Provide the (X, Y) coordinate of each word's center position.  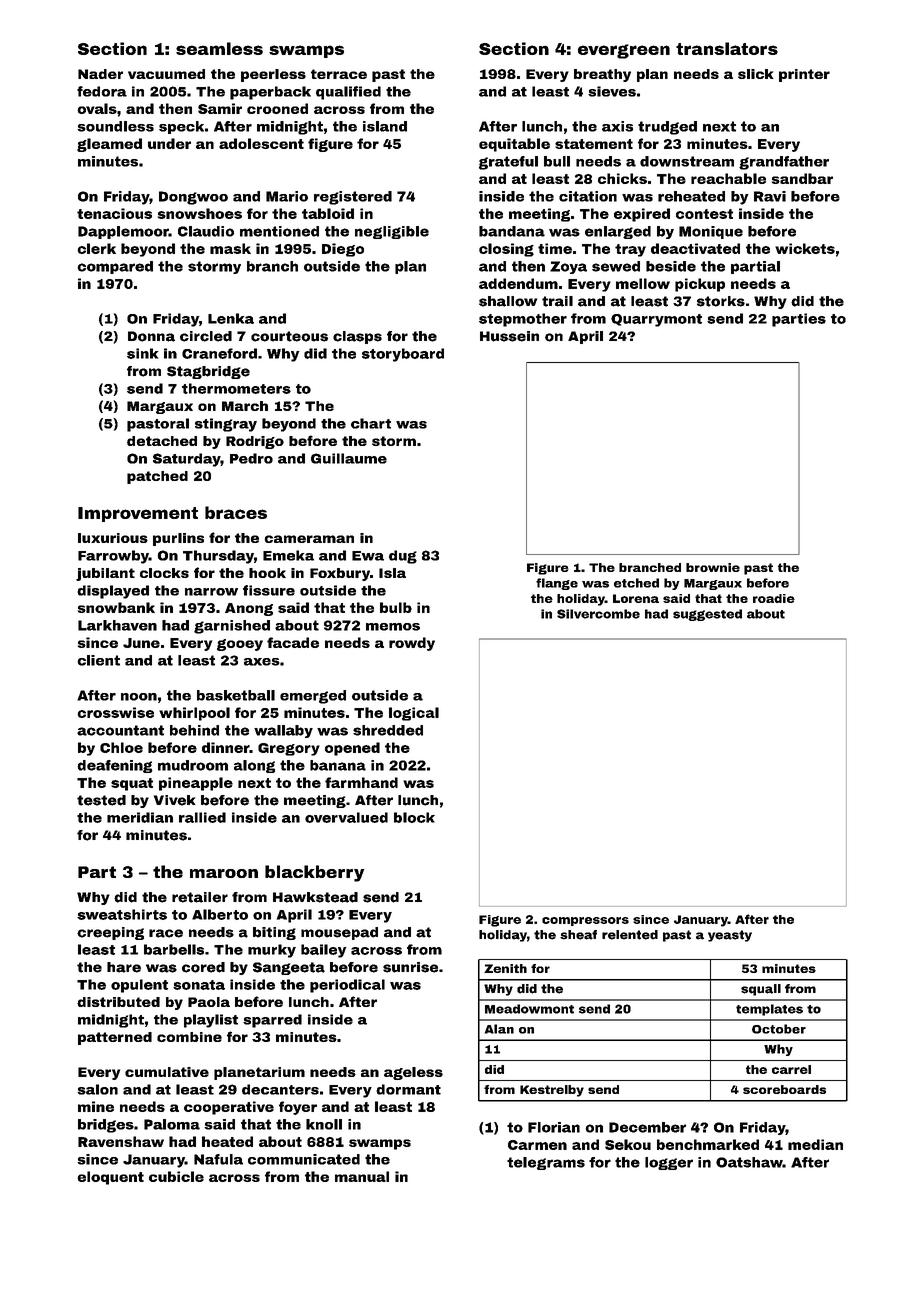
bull (557, 161)
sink (142, 353)
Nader (100, 74)
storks (721, 301)
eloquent (110, 1178)
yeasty (730, 936)
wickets (805, 248)
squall (761, 990)
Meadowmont (529, 1009)
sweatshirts (122, 914)
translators (727, 48)
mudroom (193, 765)
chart (371, 423)
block (414, 817)
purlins (178, 539)
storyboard (403, 355)
